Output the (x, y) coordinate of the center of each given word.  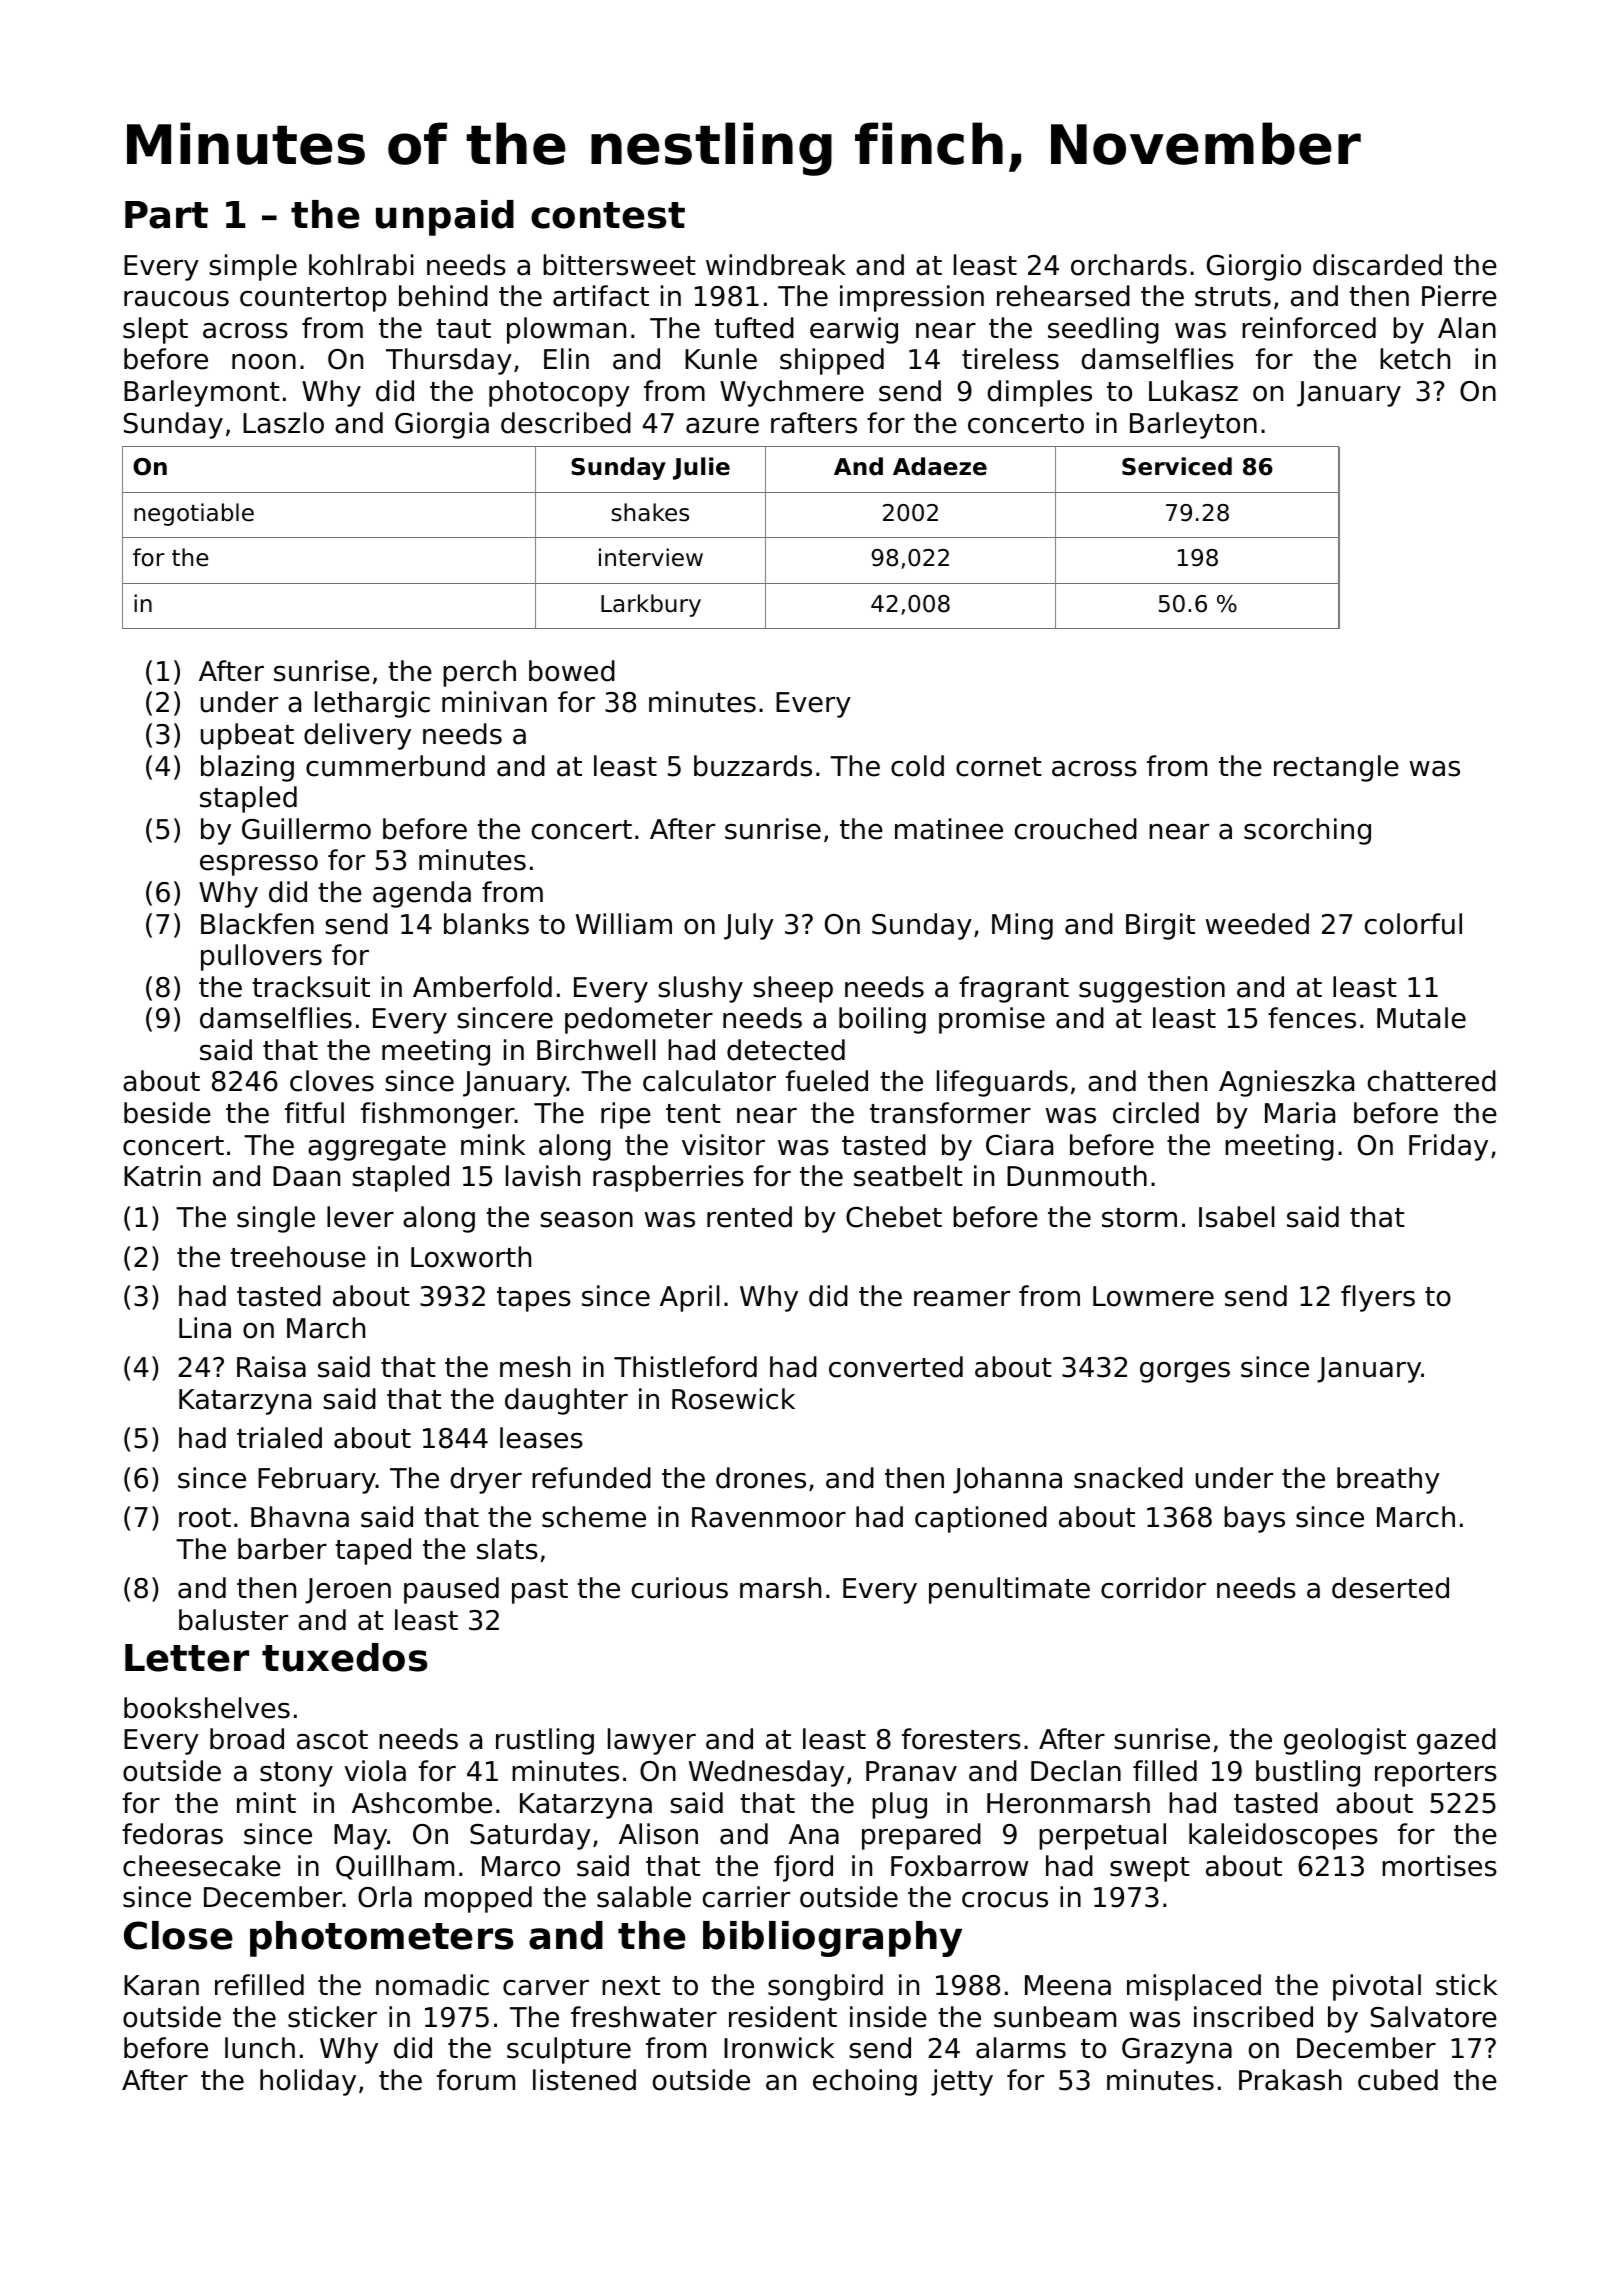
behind (443, 296)
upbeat (247, 736)
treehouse (298, 1257)
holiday (308, 2082)
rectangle (1336, 768)
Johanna (1007, 1480)
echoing (865, 2082)
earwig (854, 330)
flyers (1378, 1298)
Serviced (1177, 466)
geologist (1345, 1741)
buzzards (753, 766)
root (205, 1518)
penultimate (1009, 1590)
